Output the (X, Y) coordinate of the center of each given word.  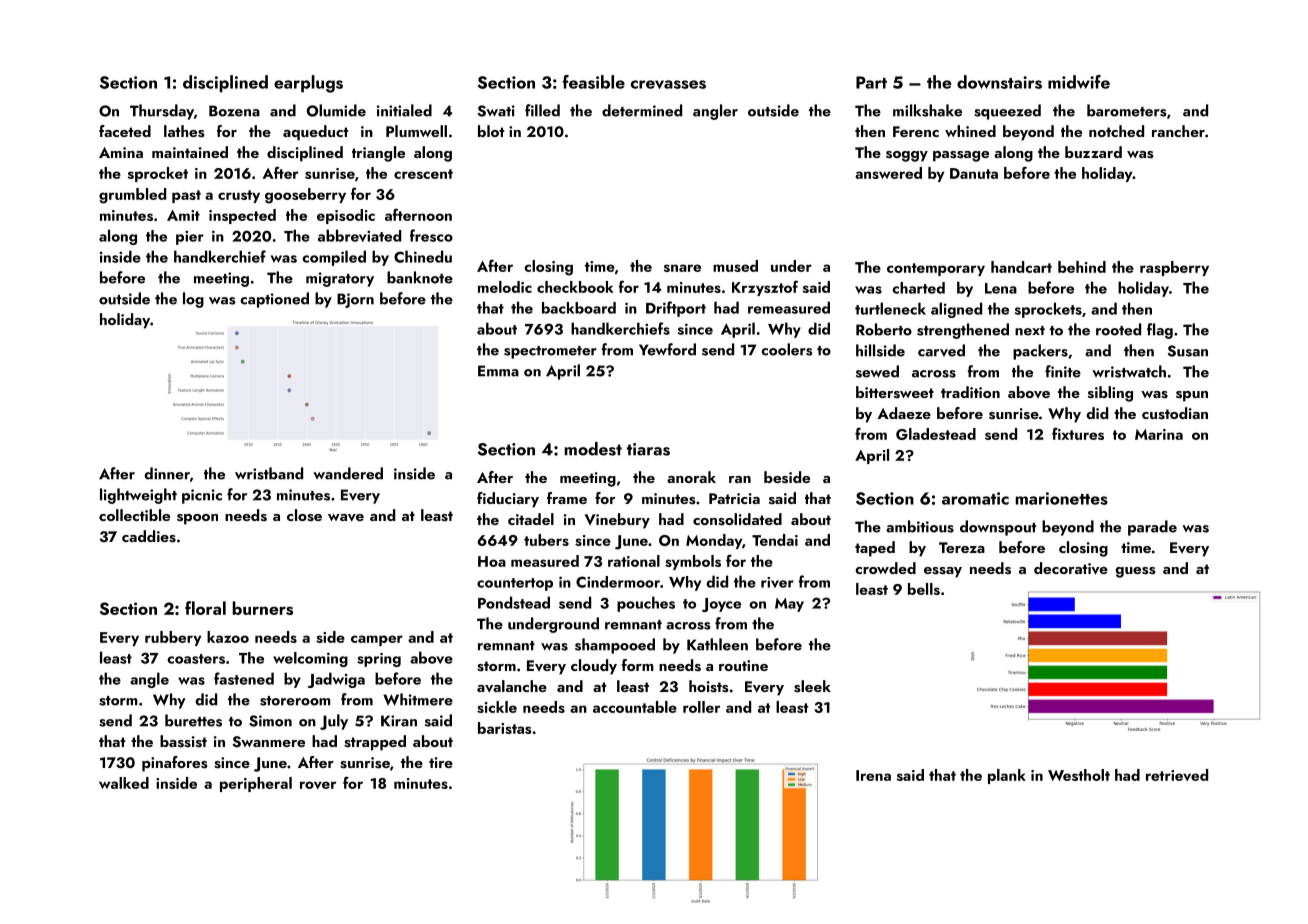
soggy (907, 156)
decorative (1071, 568)
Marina (1159, 434)
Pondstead (514, 602)
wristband (269, 473)
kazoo (228, 637)
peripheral (256, 784)
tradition (970, 392)
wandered (348, 473)
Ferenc (916, 131)
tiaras (648, 449)
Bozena (234, 111)
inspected (242, 216)
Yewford (667, 349)
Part (871, 82)
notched (1116, 131)
